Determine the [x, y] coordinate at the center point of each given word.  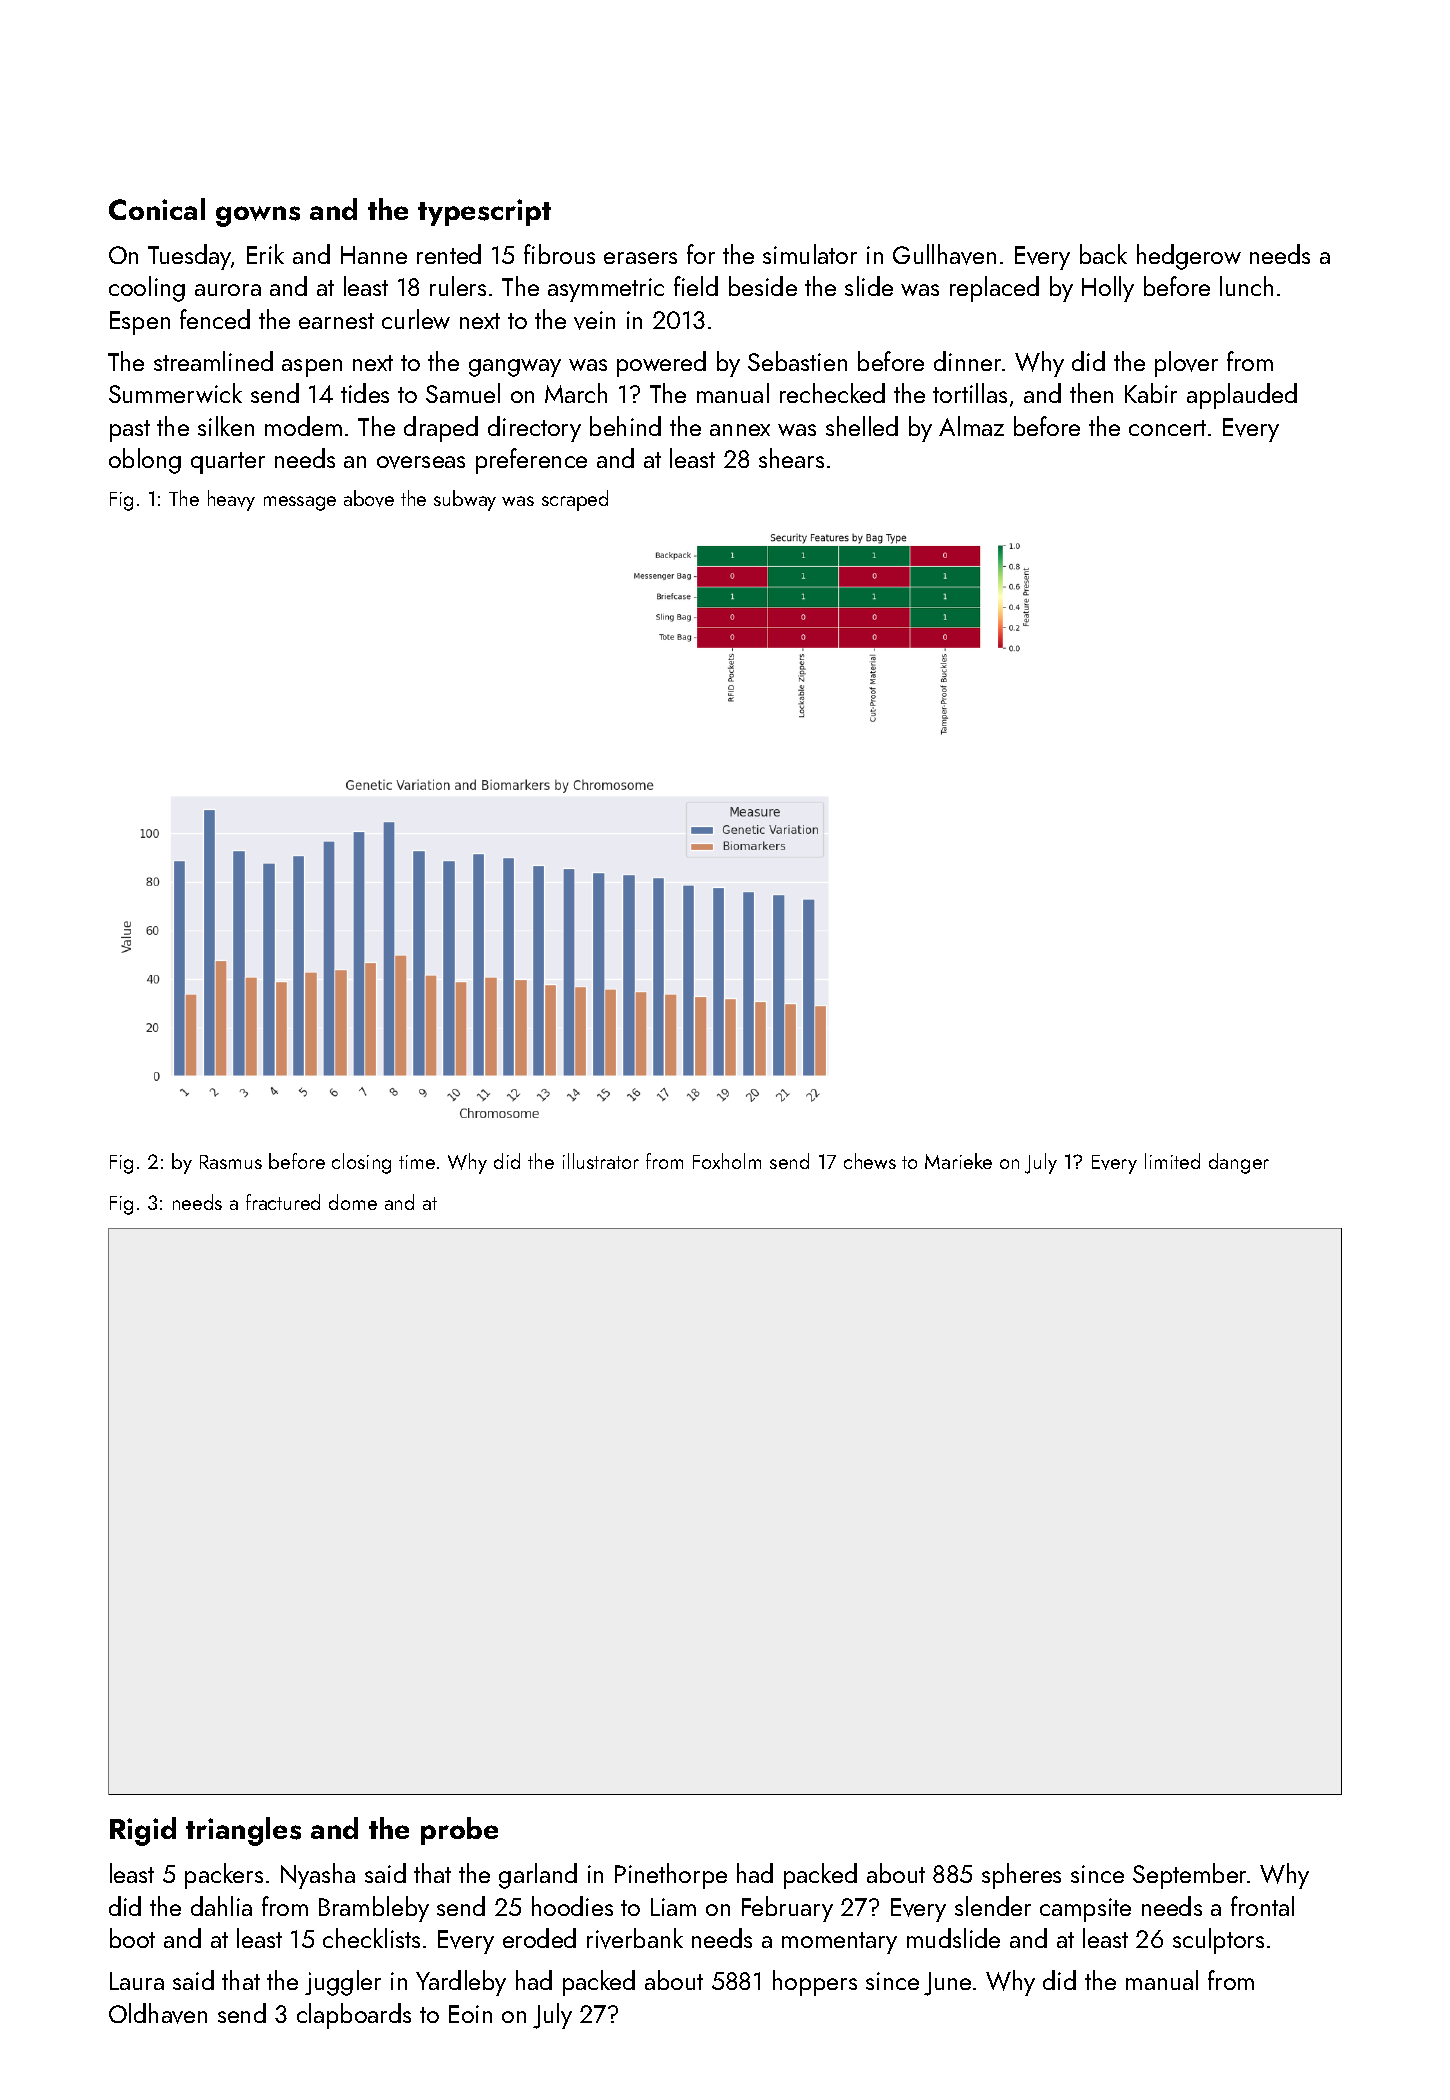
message [300, 503]
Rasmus [231, 1162]
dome [353, 1202]
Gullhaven [944, 254]
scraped [575, 500]
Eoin [470, 2014]
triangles [243, 1831]
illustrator [601, 1161]
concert [1167, 428]
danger [1239, 1163]
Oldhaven [158, 2013]
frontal [1262, 1906]
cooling [147, 289]
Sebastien [797, 361]
